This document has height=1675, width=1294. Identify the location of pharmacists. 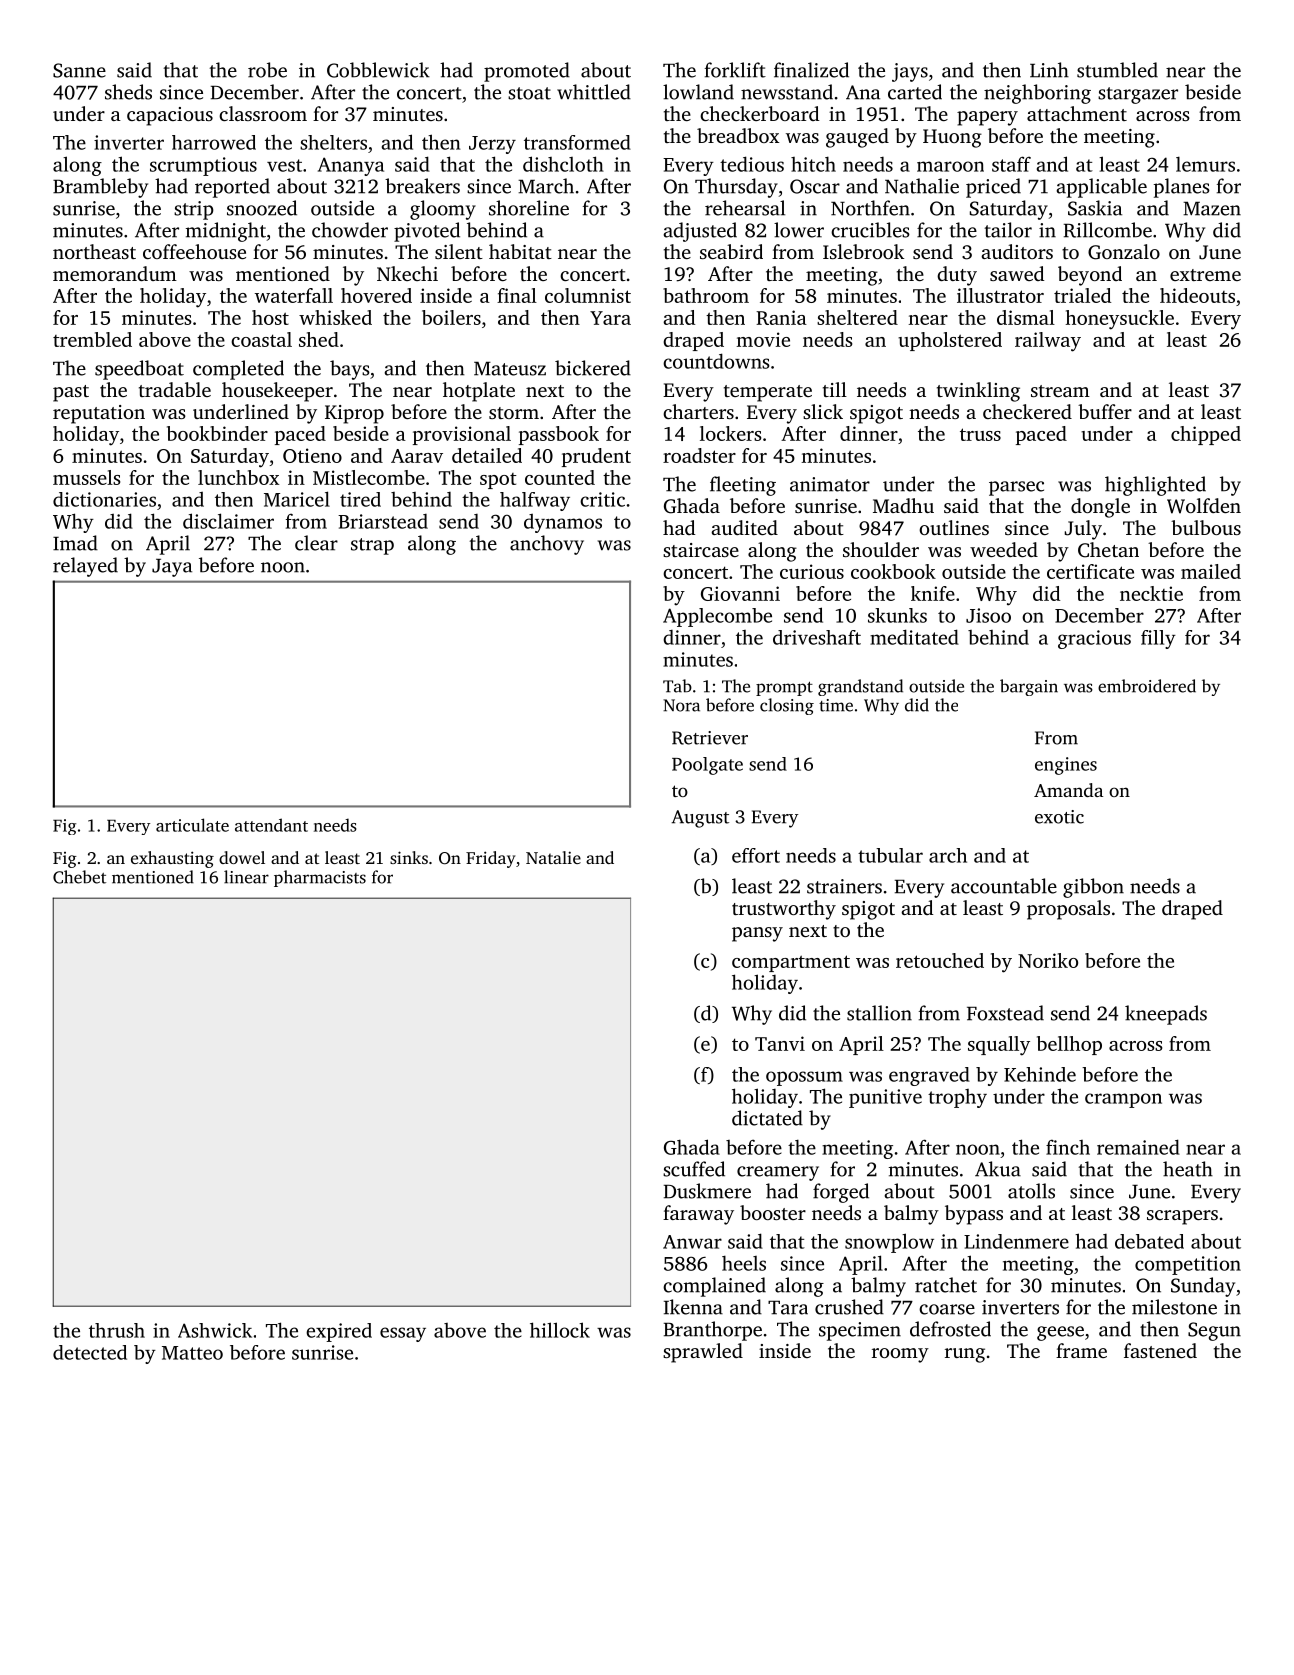
(320, 878).
